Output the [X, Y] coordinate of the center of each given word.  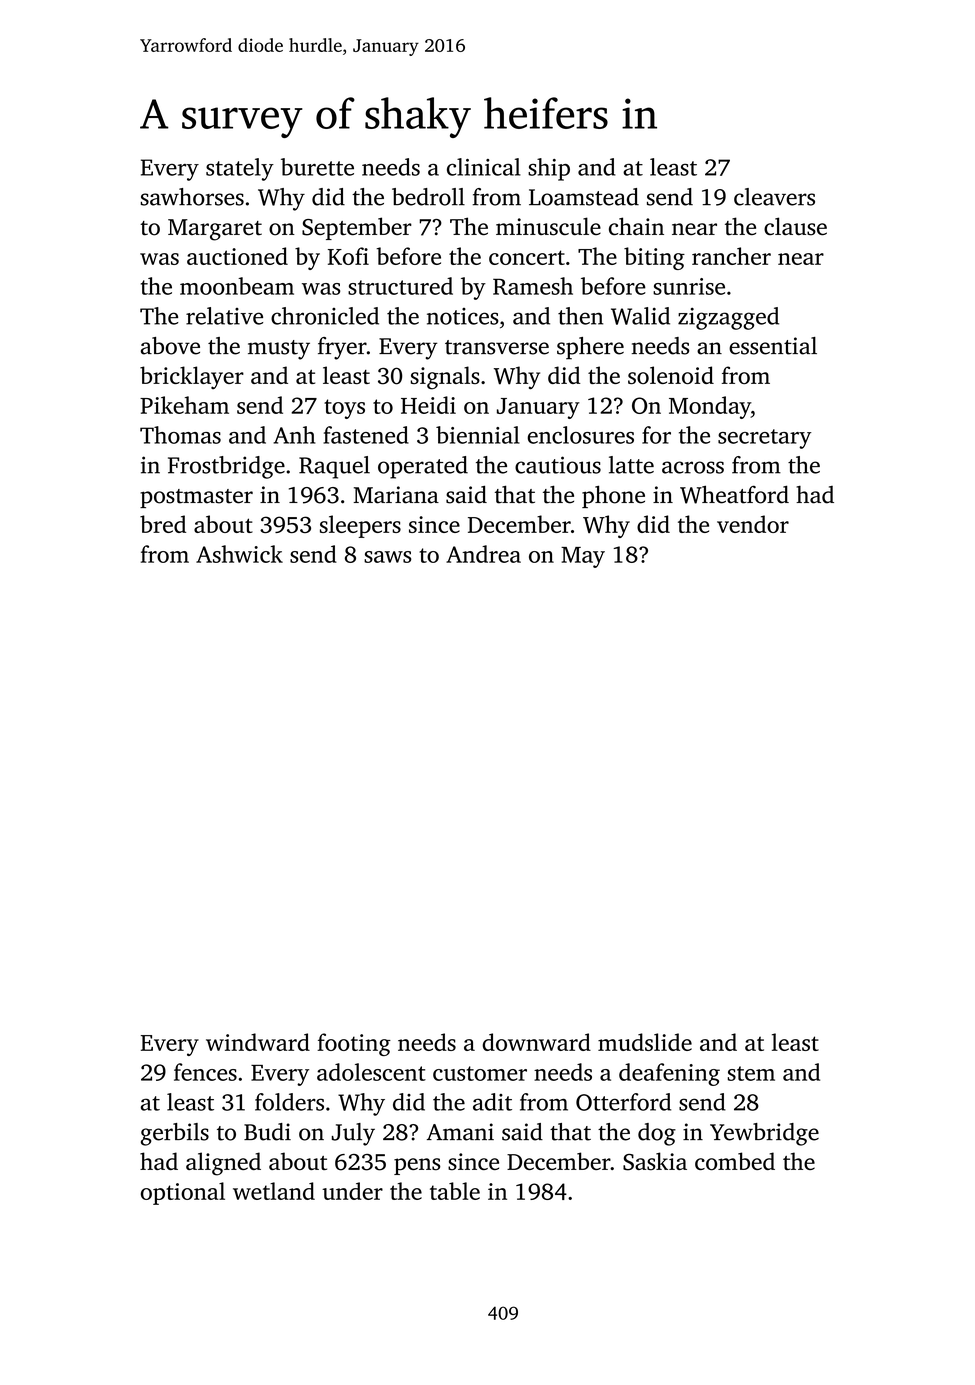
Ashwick [239, 554]
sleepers [360, 526]
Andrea [483, 554]
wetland [274, 1191]
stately [240, 169]
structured [400, 286]
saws [387, 557]
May [583, 557]
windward [258, 1042]
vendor [753, 524]
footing [354, 1044]
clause [795, 226]
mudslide [645, 1042]
